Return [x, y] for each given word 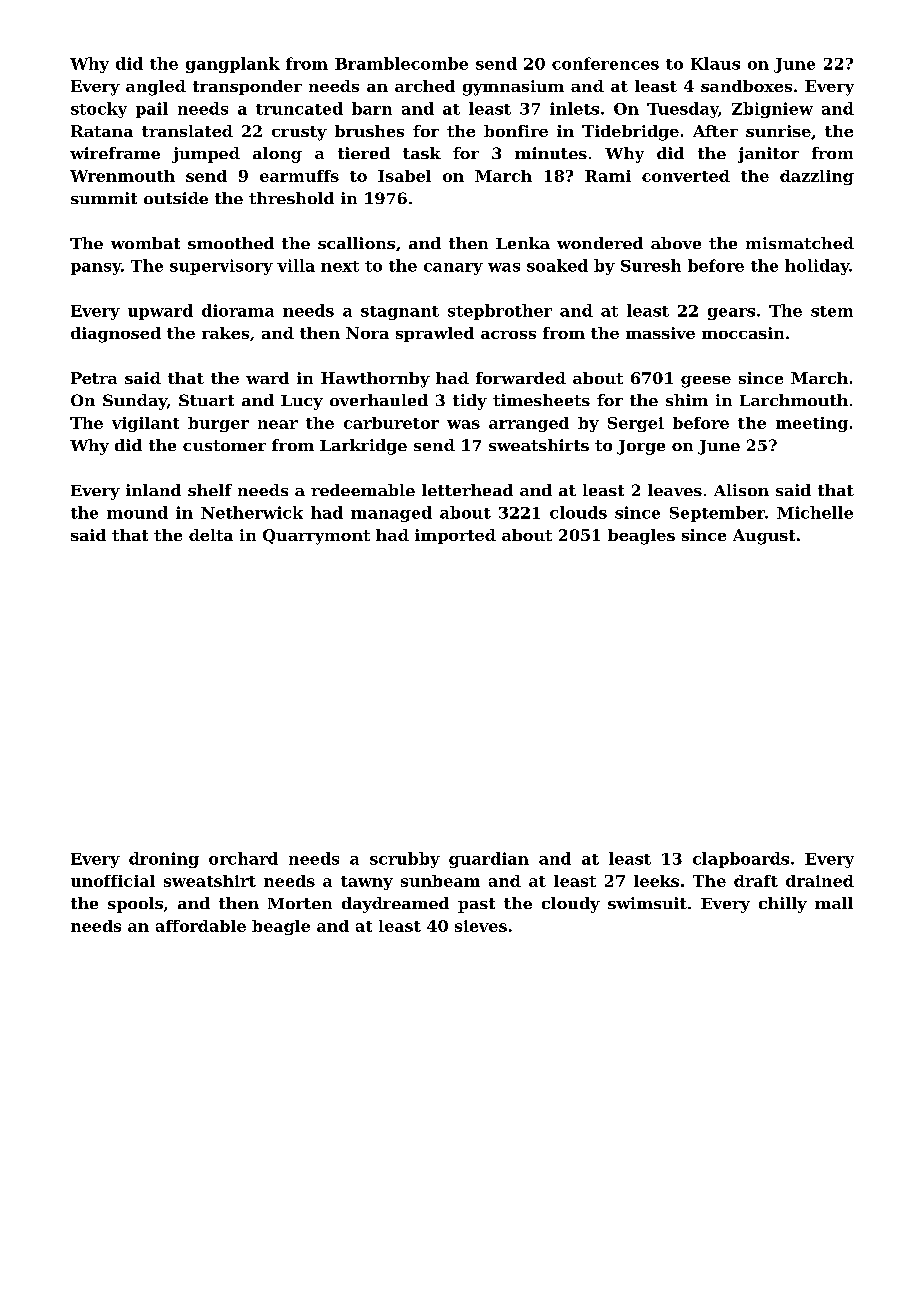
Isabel [404, 176]
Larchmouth [794, 400]
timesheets [541, 400]
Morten [300, 903]
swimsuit [647, 903]
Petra [94, 378]
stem [832, 311]
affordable [201, 926]
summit [104, 198]
